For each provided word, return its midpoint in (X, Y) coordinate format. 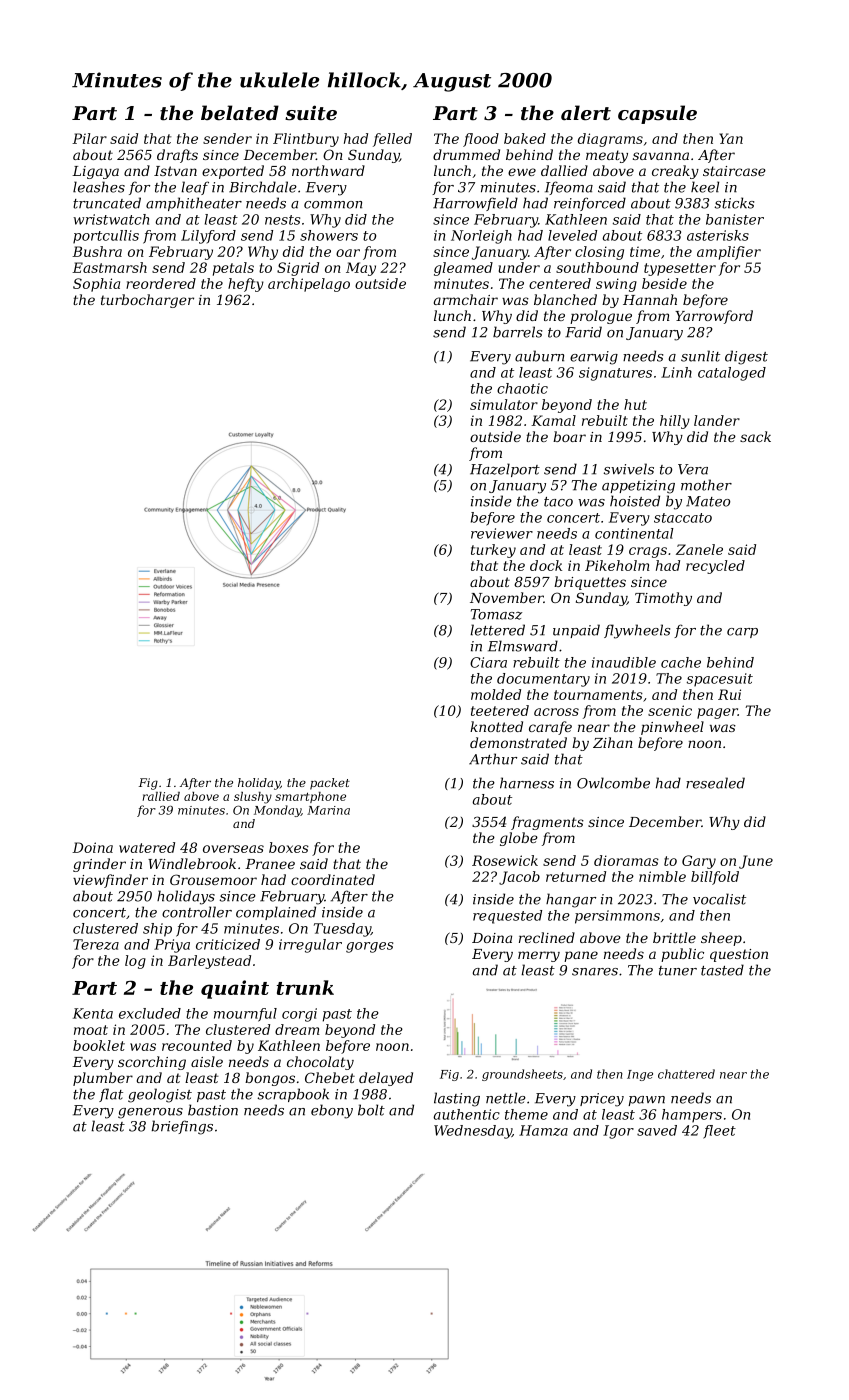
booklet (99, 1045)
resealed (715, 783)
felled (392, 140)
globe (519, 839)
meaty (607, 156)
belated (240, 113)
